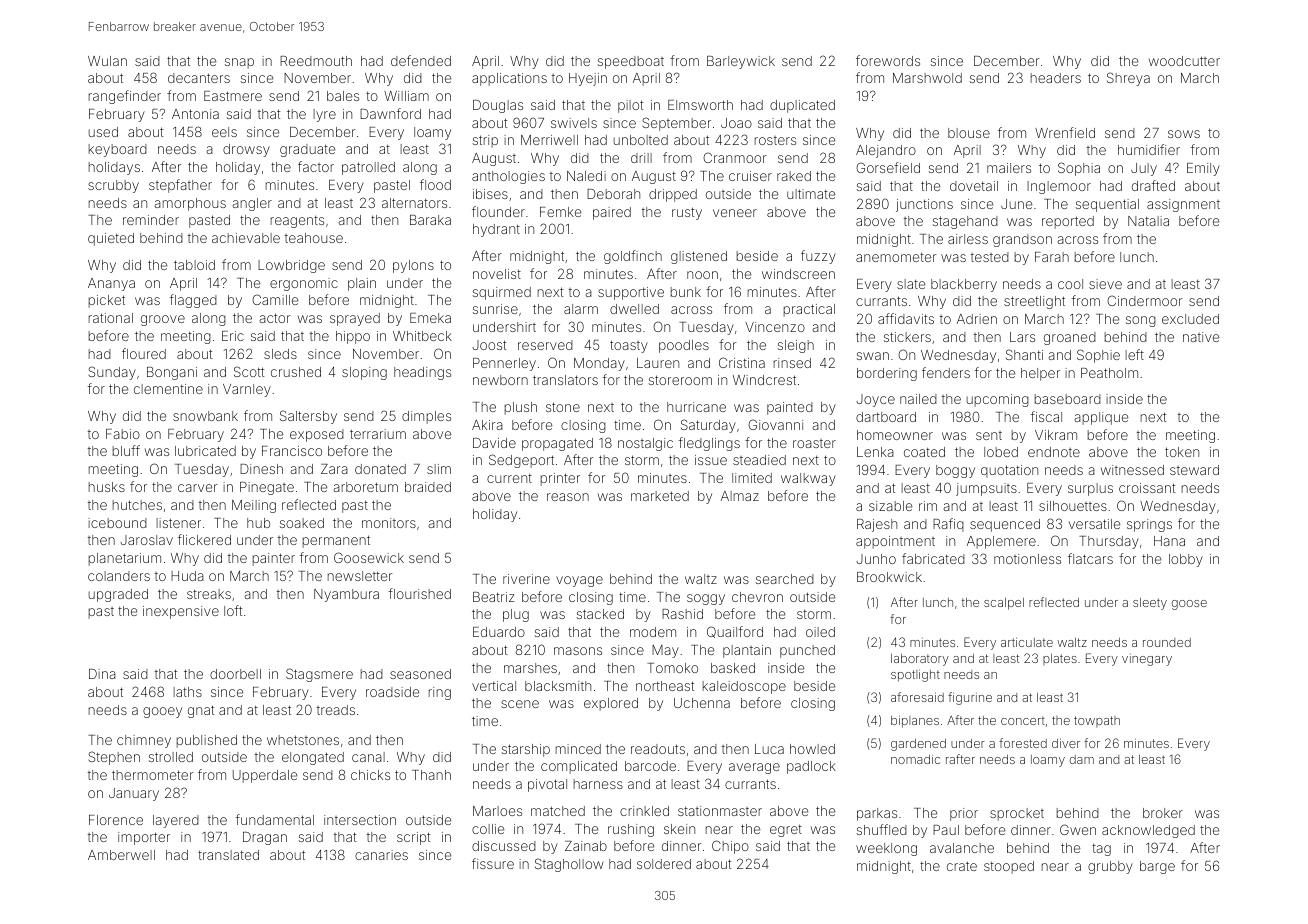  I want to click on practical, so click(809, 310).
